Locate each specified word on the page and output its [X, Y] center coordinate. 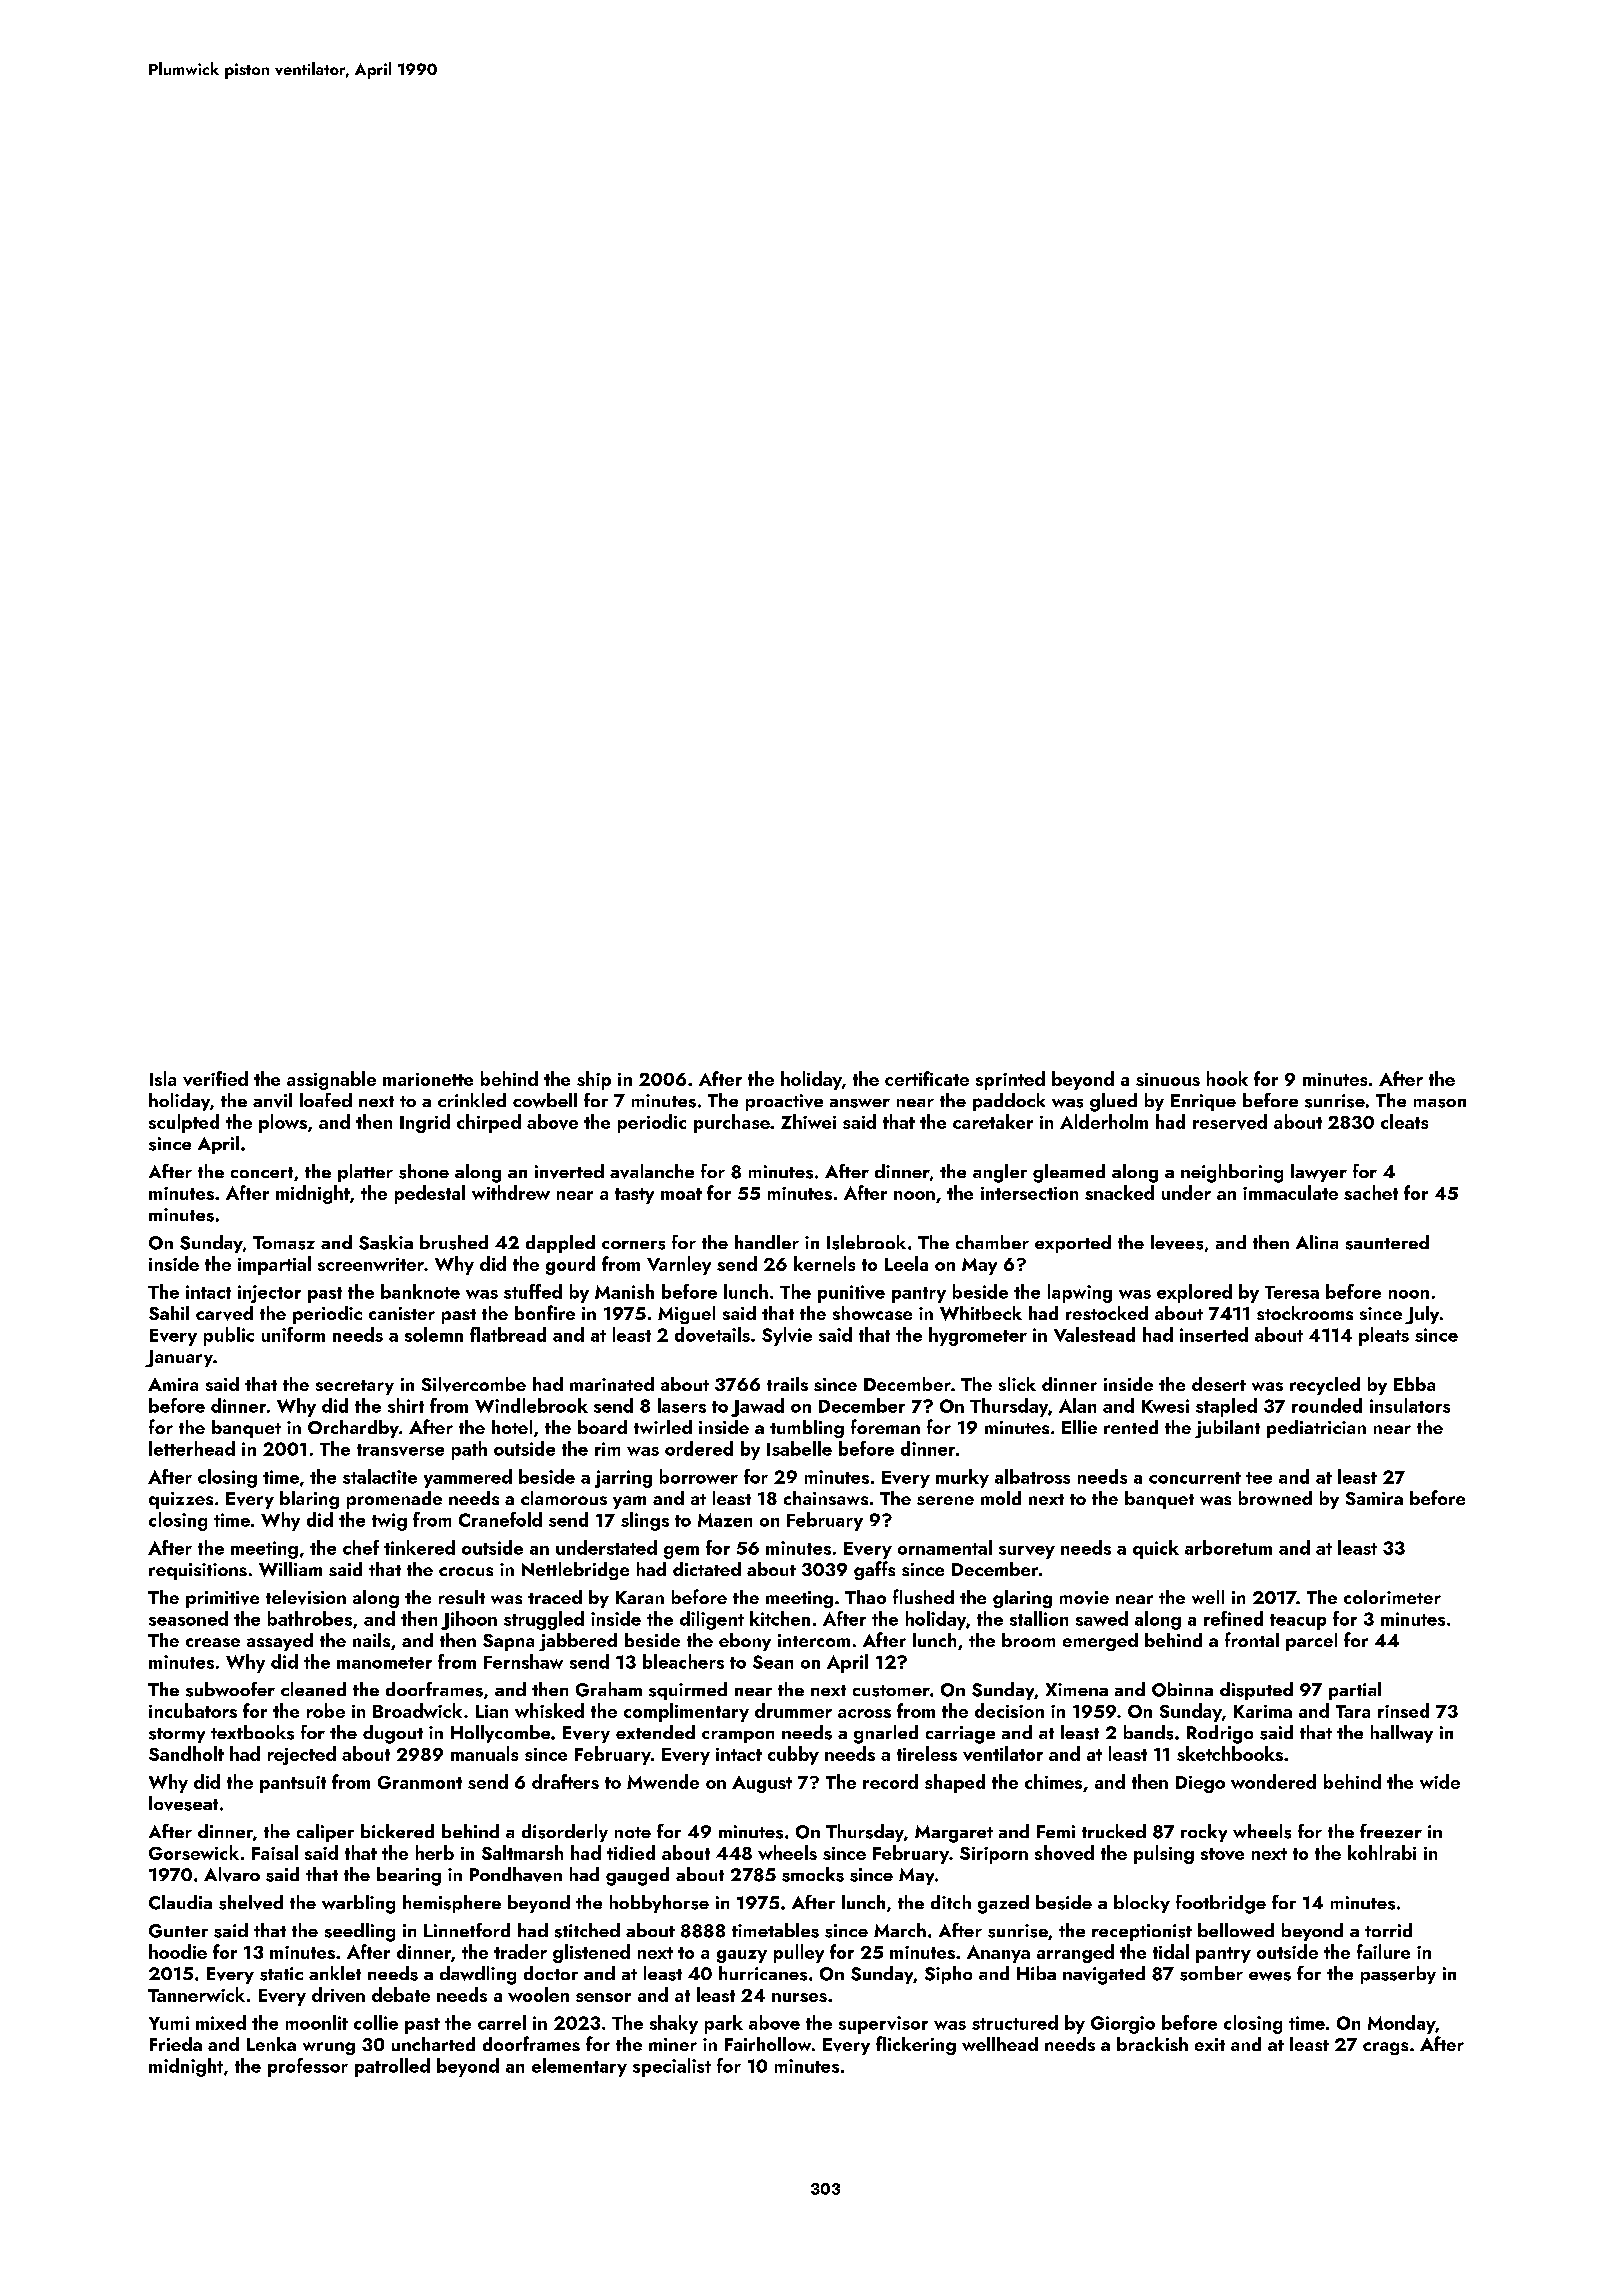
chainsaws [826, 1498]
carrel [502, 2022]
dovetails [712, 1334]
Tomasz [284, 1243]
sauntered [1387, 1242]
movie [1084, 1598]
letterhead [192, 1448]
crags [1385, 2048]
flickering [916, 2045]
